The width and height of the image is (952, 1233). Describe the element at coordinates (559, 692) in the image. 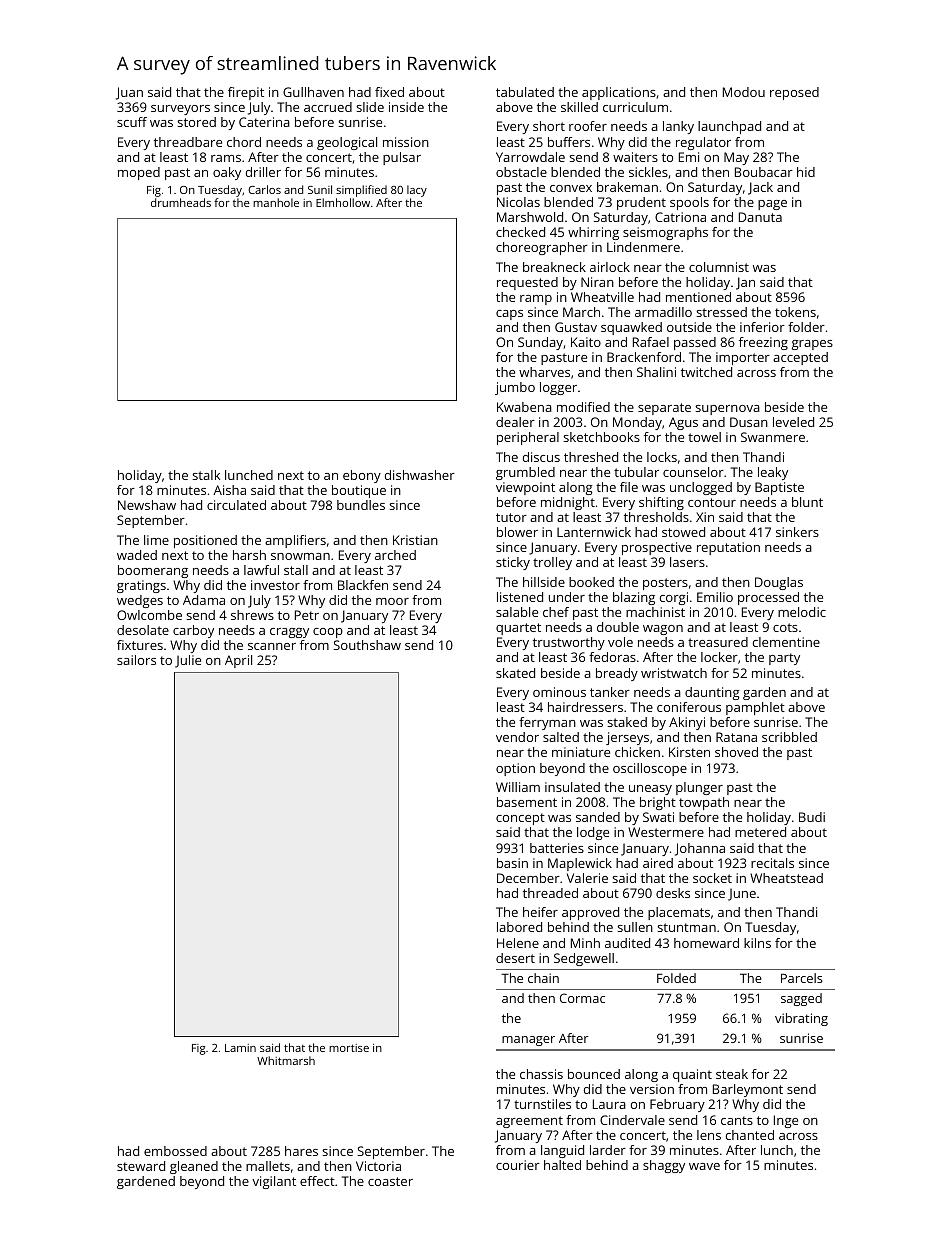

I see `ominous` at that location.
